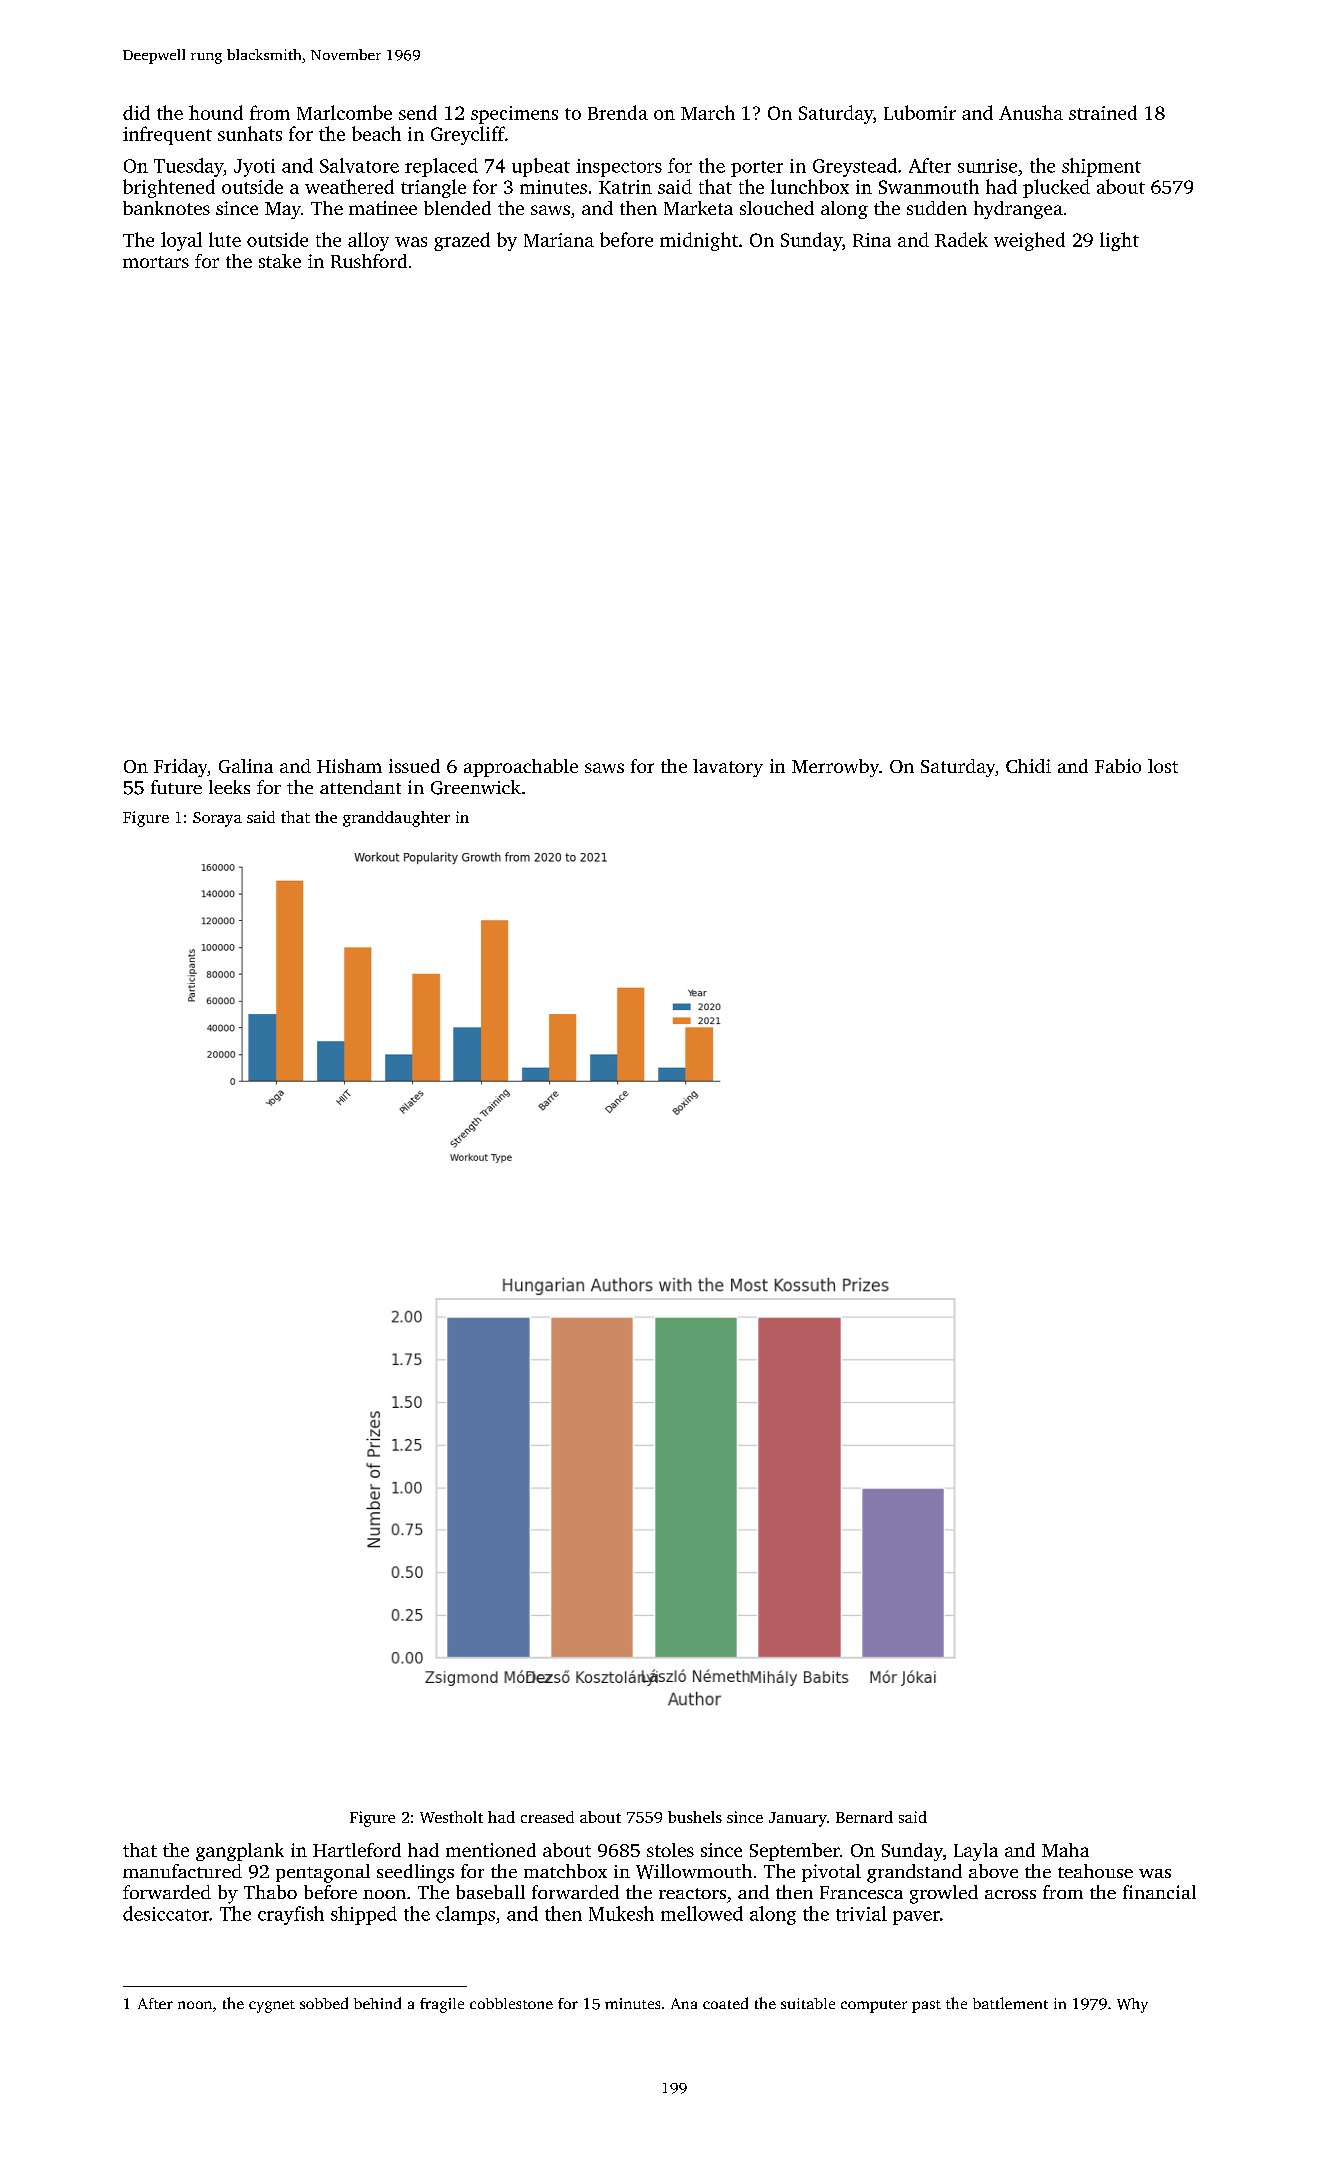  Describe the element at coordinates (1103, 112) in the image. I see `strained` at that location.
